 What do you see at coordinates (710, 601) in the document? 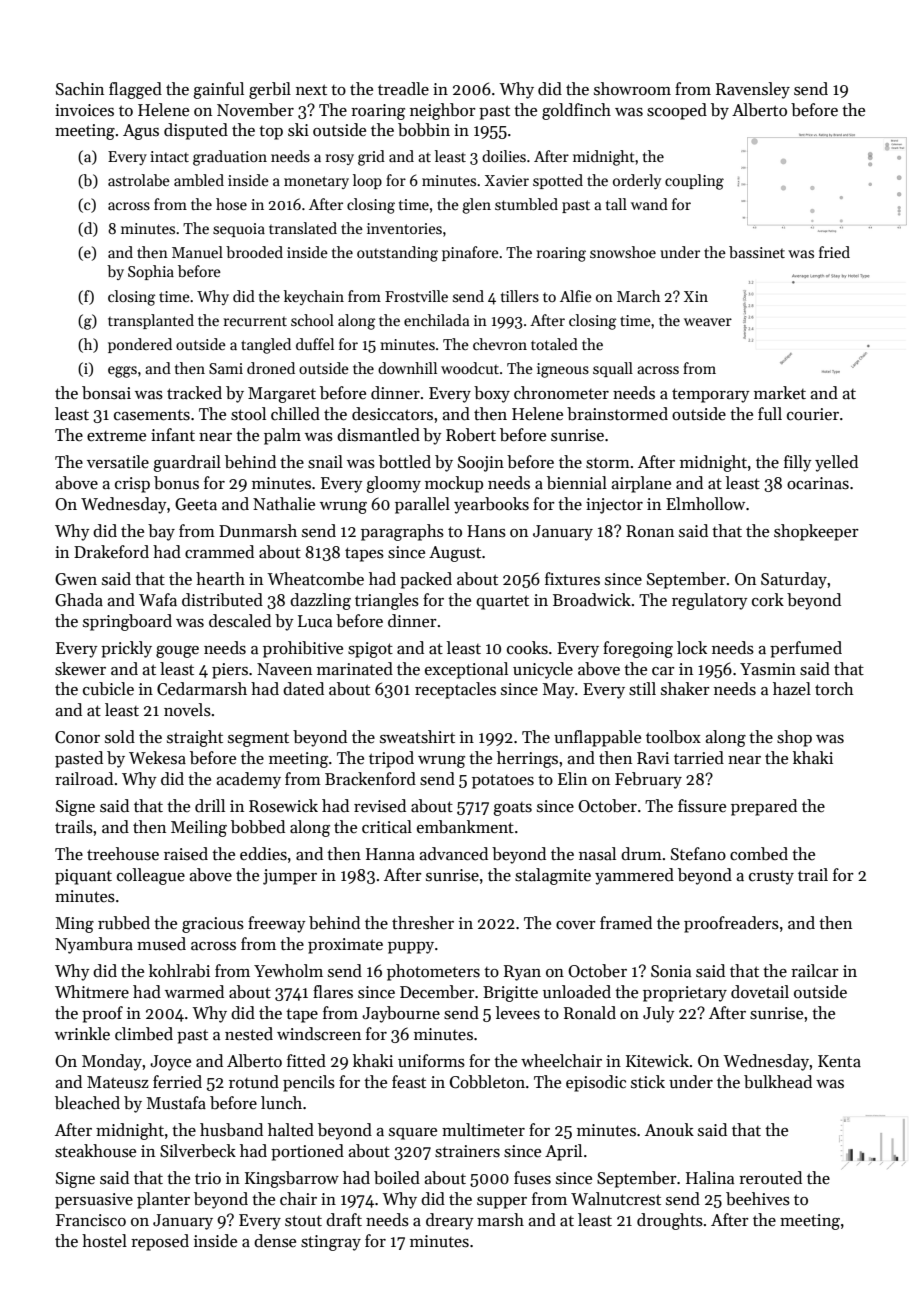
I see `regulatory` at bounding box center [710, 601].
